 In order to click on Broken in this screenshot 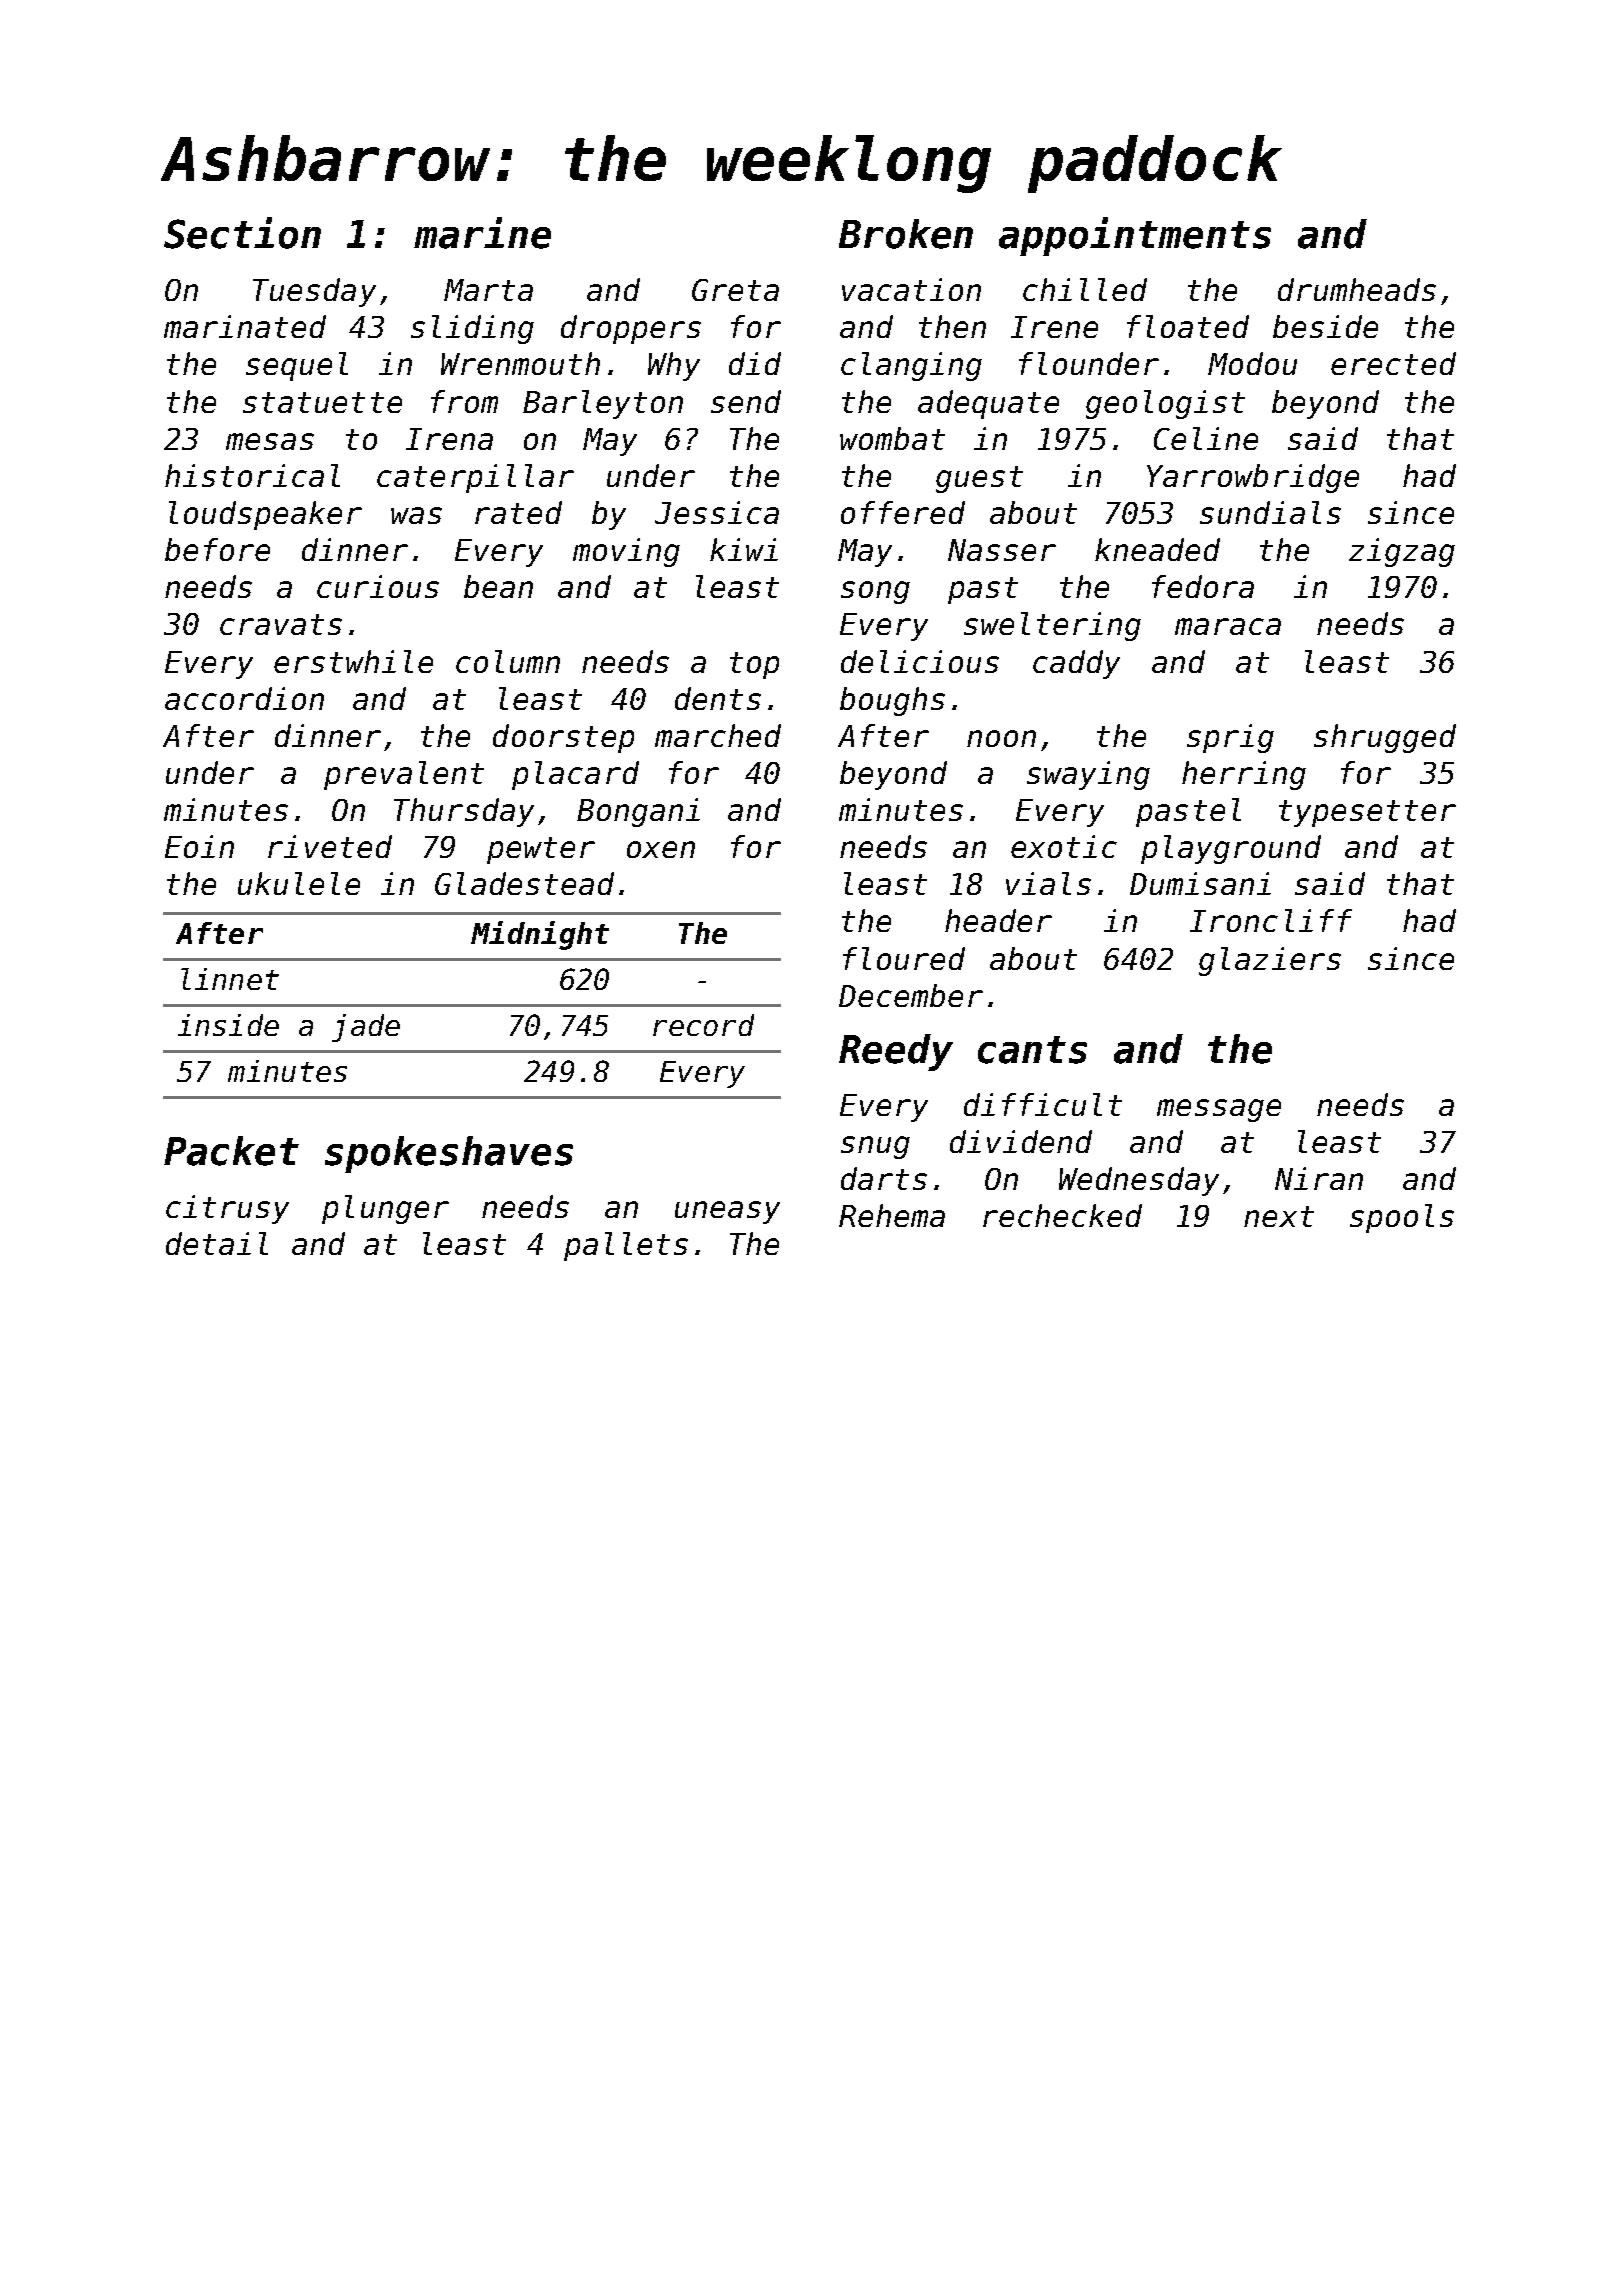, I will do `click(906, 234)`.
